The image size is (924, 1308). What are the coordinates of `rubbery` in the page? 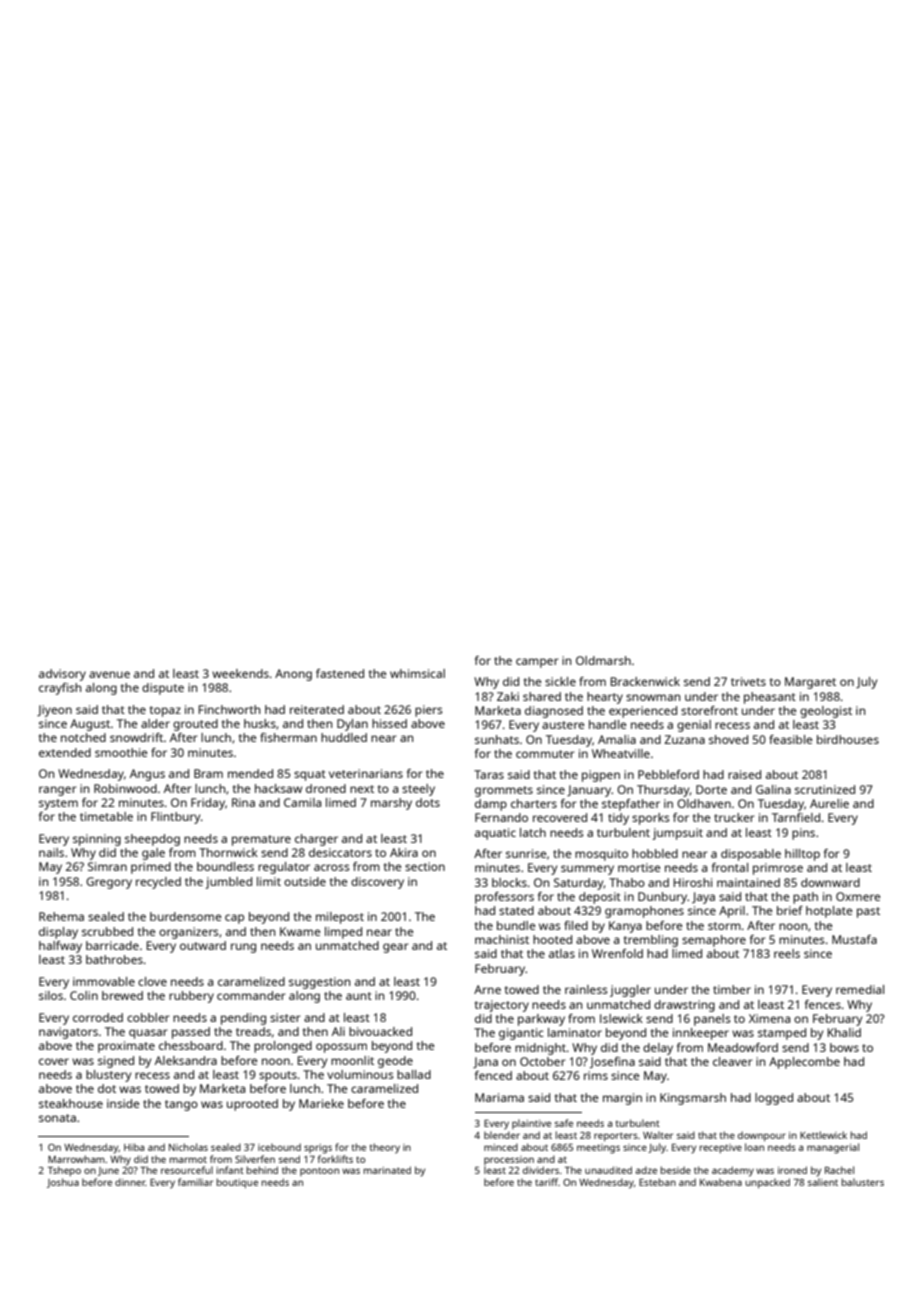 It's located at (191, 997).
